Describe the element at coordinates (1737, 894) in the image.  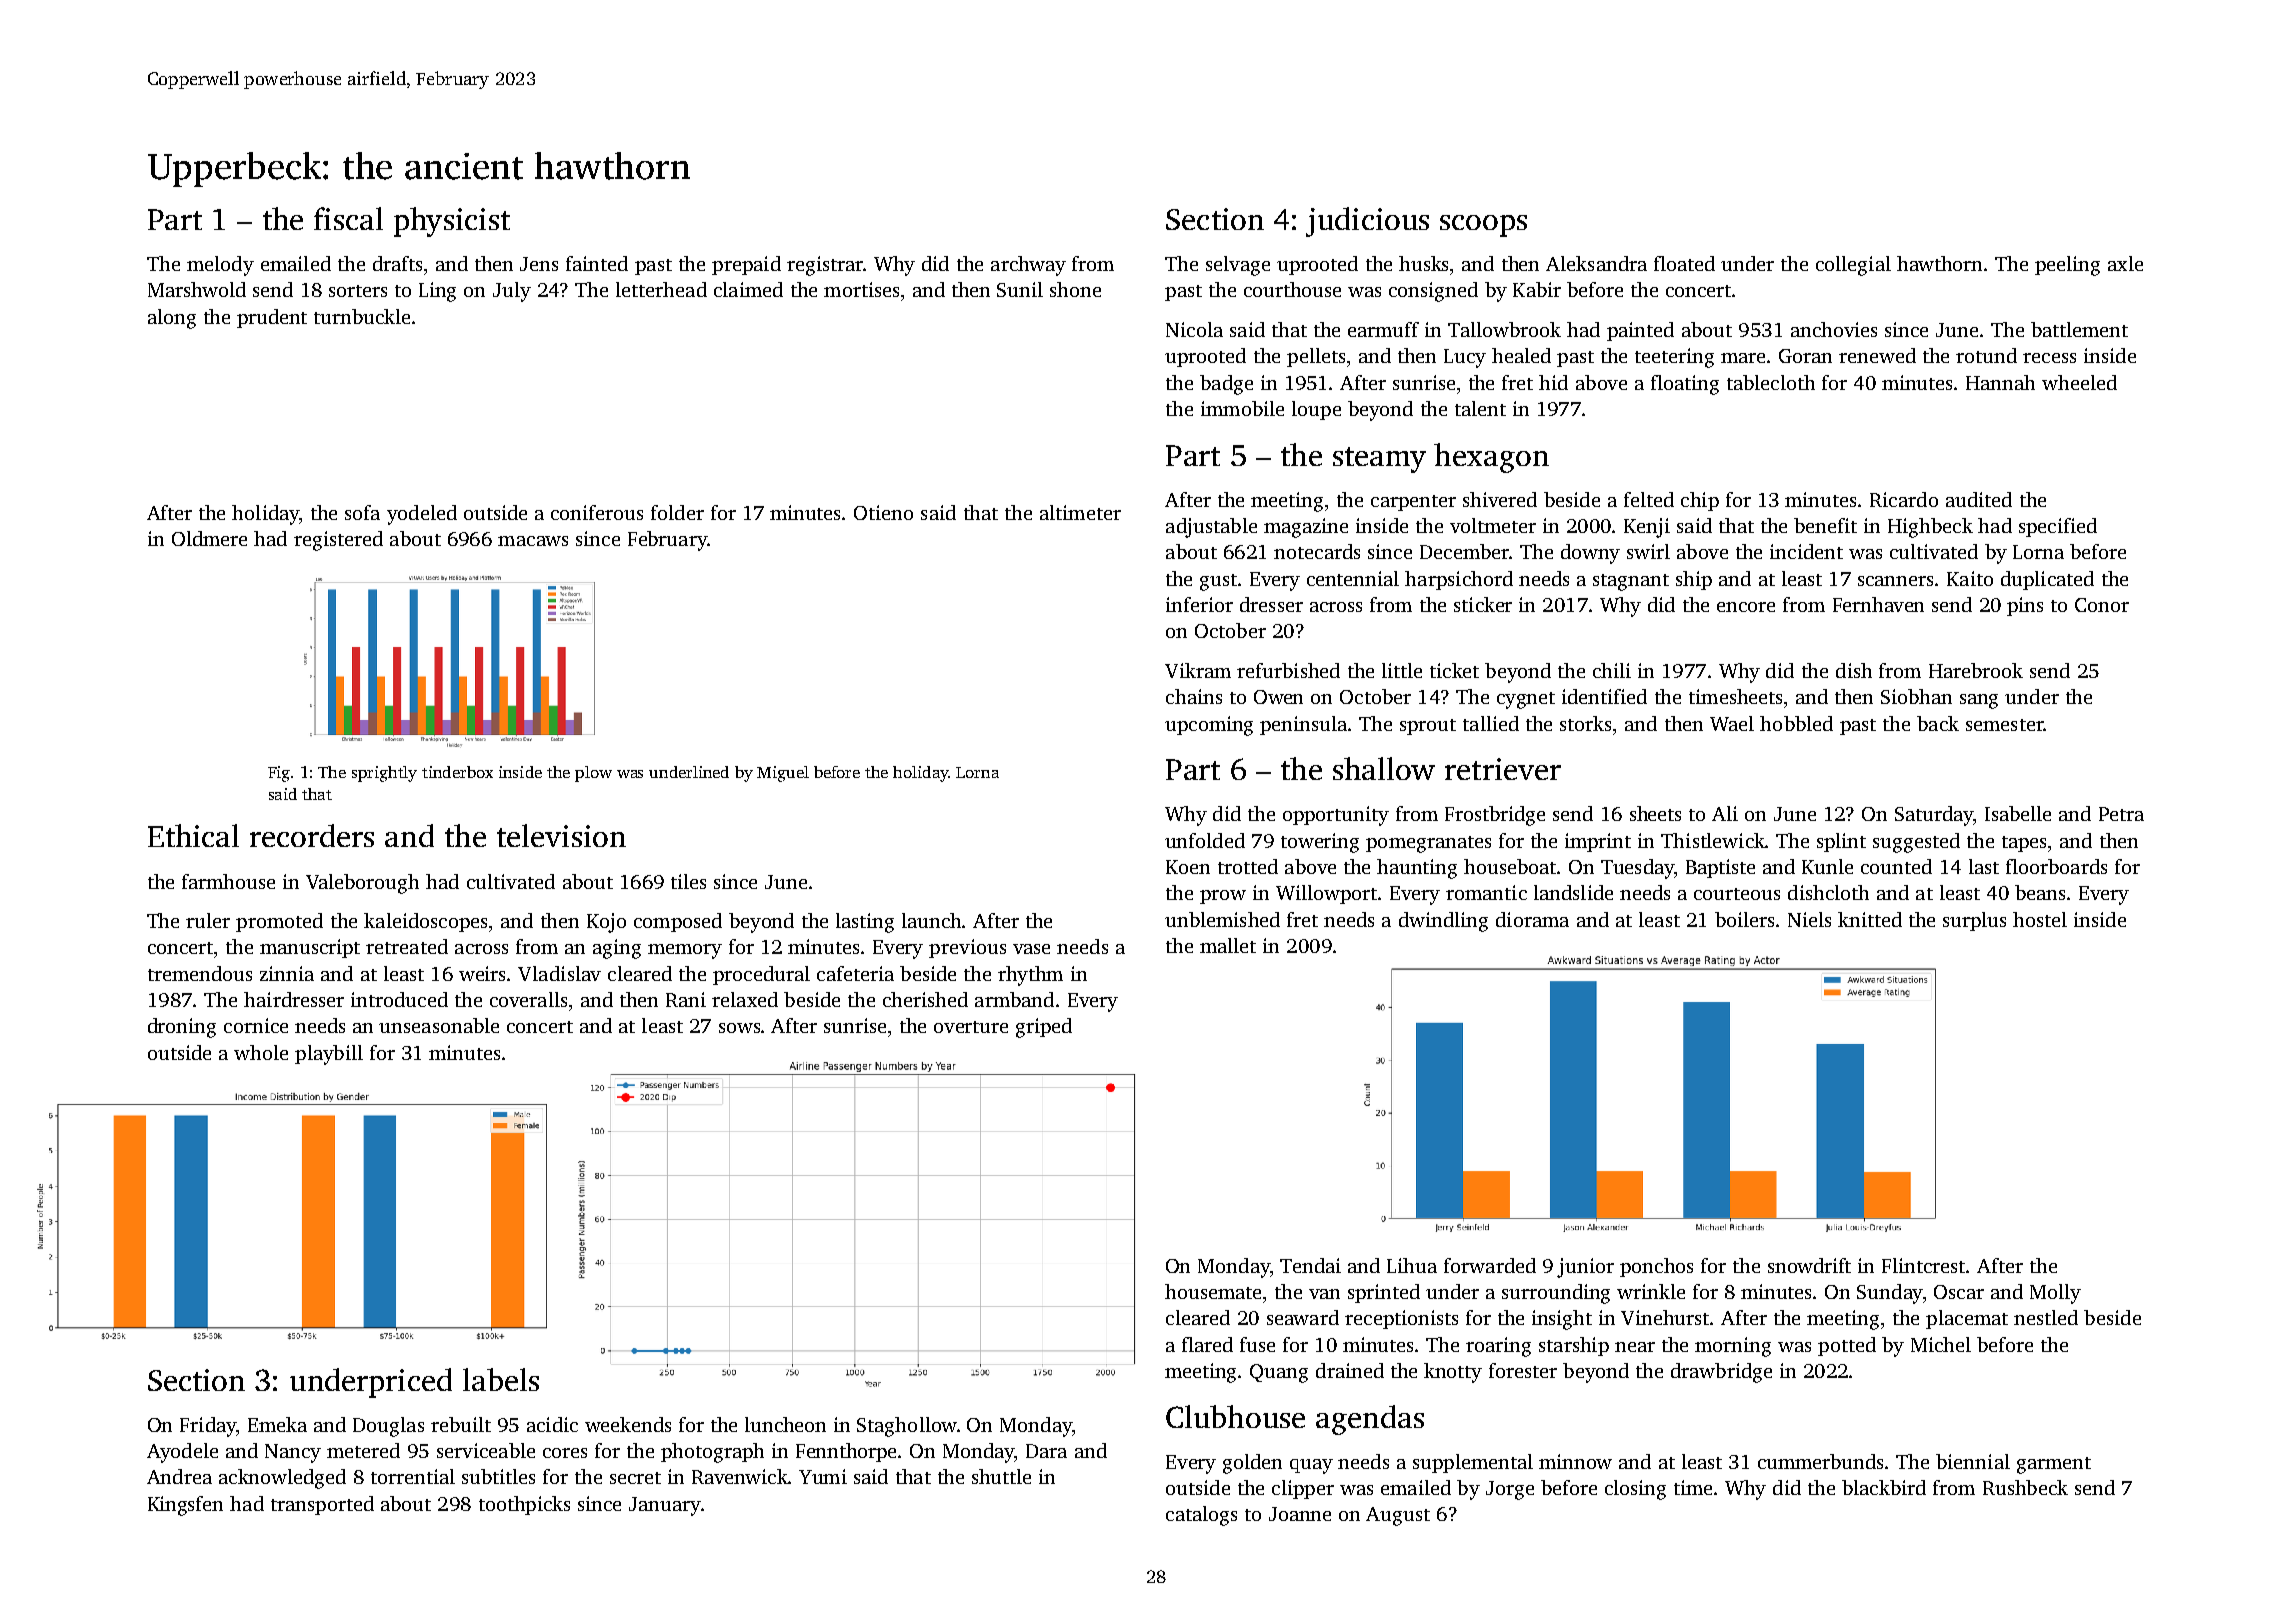
I see `courteous` at that location.
